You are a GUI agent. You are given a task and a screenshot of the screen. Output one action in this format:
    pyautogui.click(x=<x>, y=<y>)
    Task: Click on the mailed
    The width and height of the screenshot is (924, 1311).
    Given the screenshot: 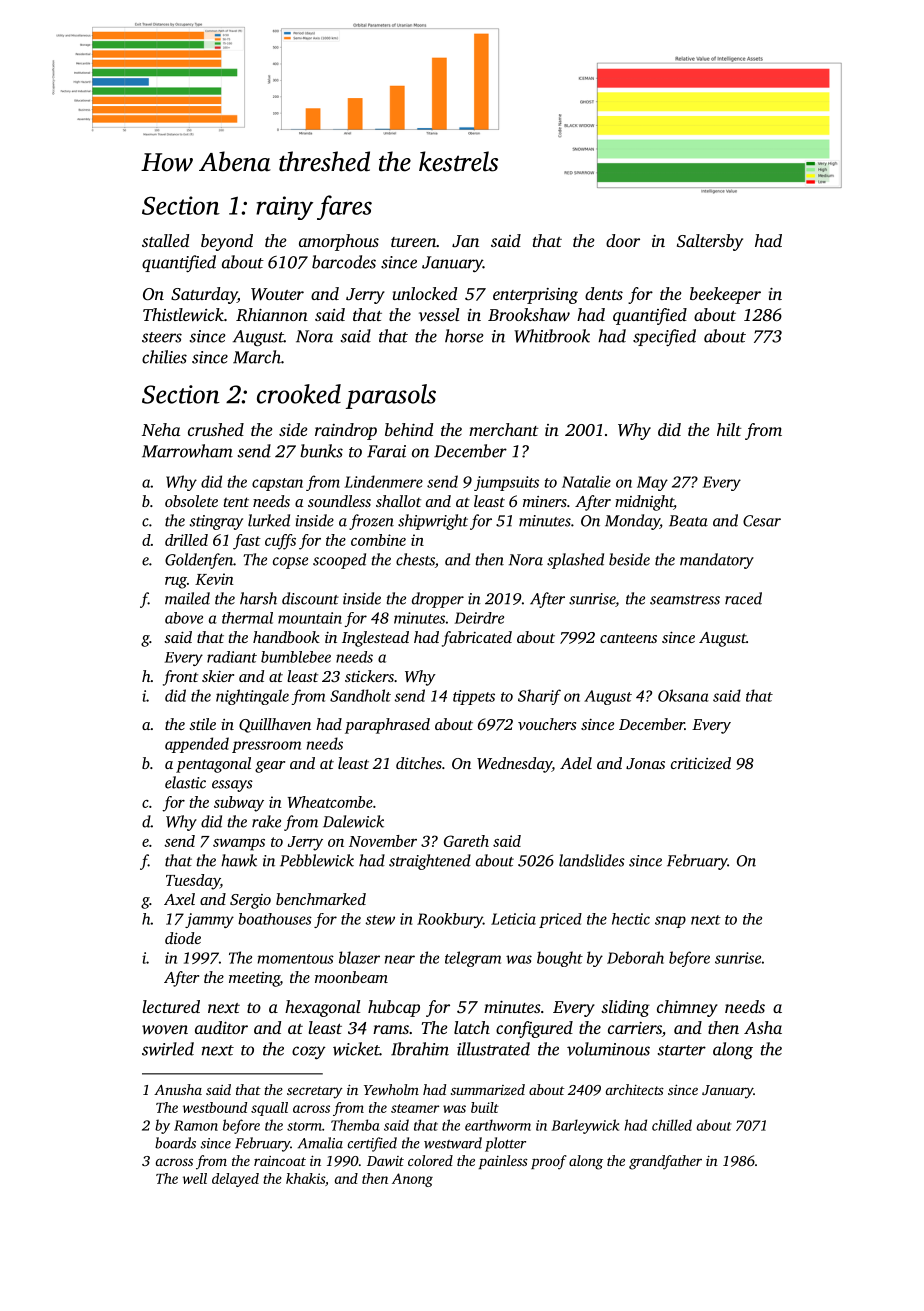 What is the action you would take?
    pyautogui.click(x=187, y=598)
